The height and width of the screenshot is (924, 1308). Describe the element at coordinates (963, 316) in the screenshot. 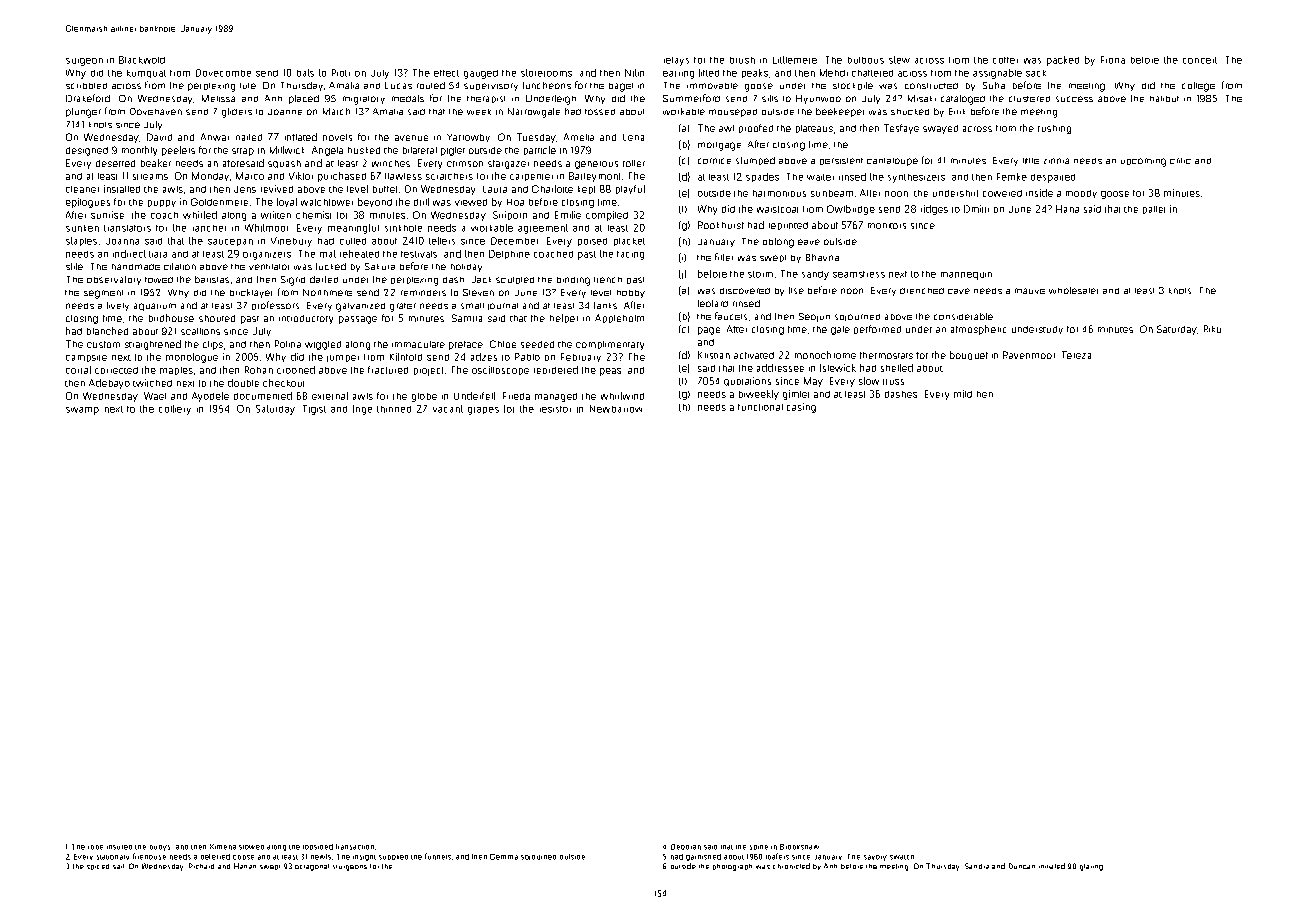

I see `considerable` at that location.
